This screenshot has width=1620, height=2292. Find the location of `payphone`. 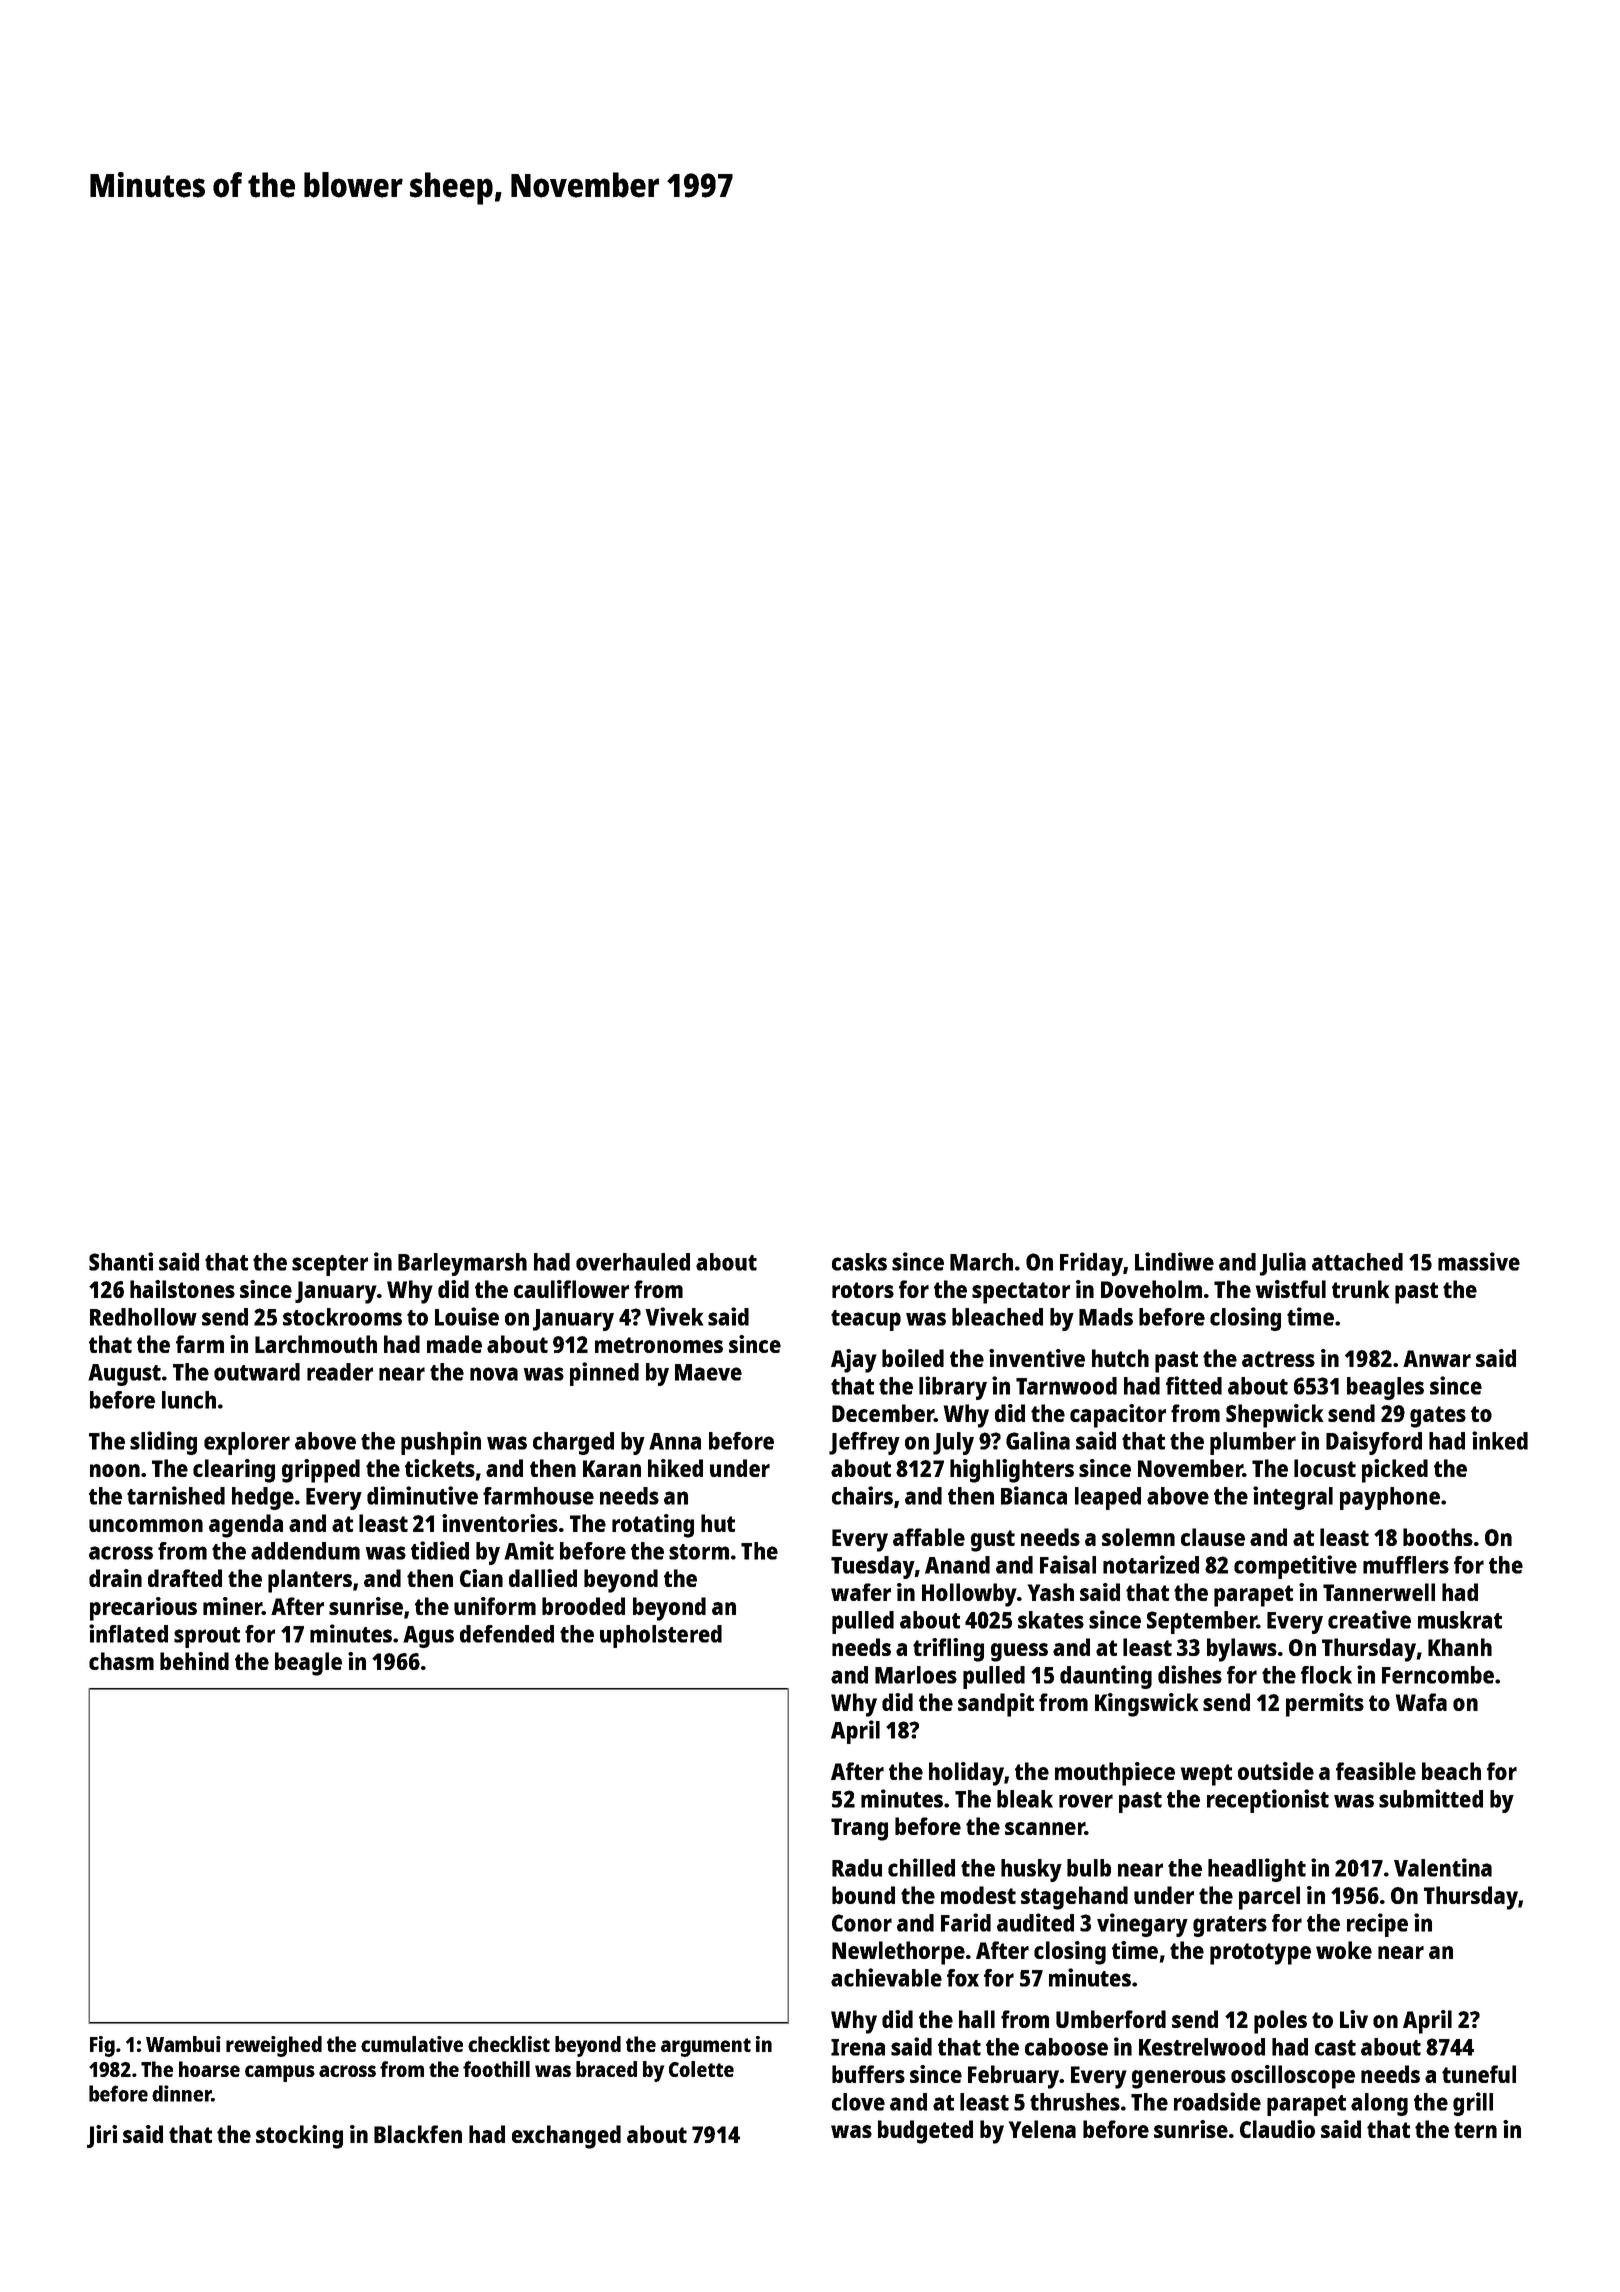

payphone is located at coordinates (1390, 1498).
